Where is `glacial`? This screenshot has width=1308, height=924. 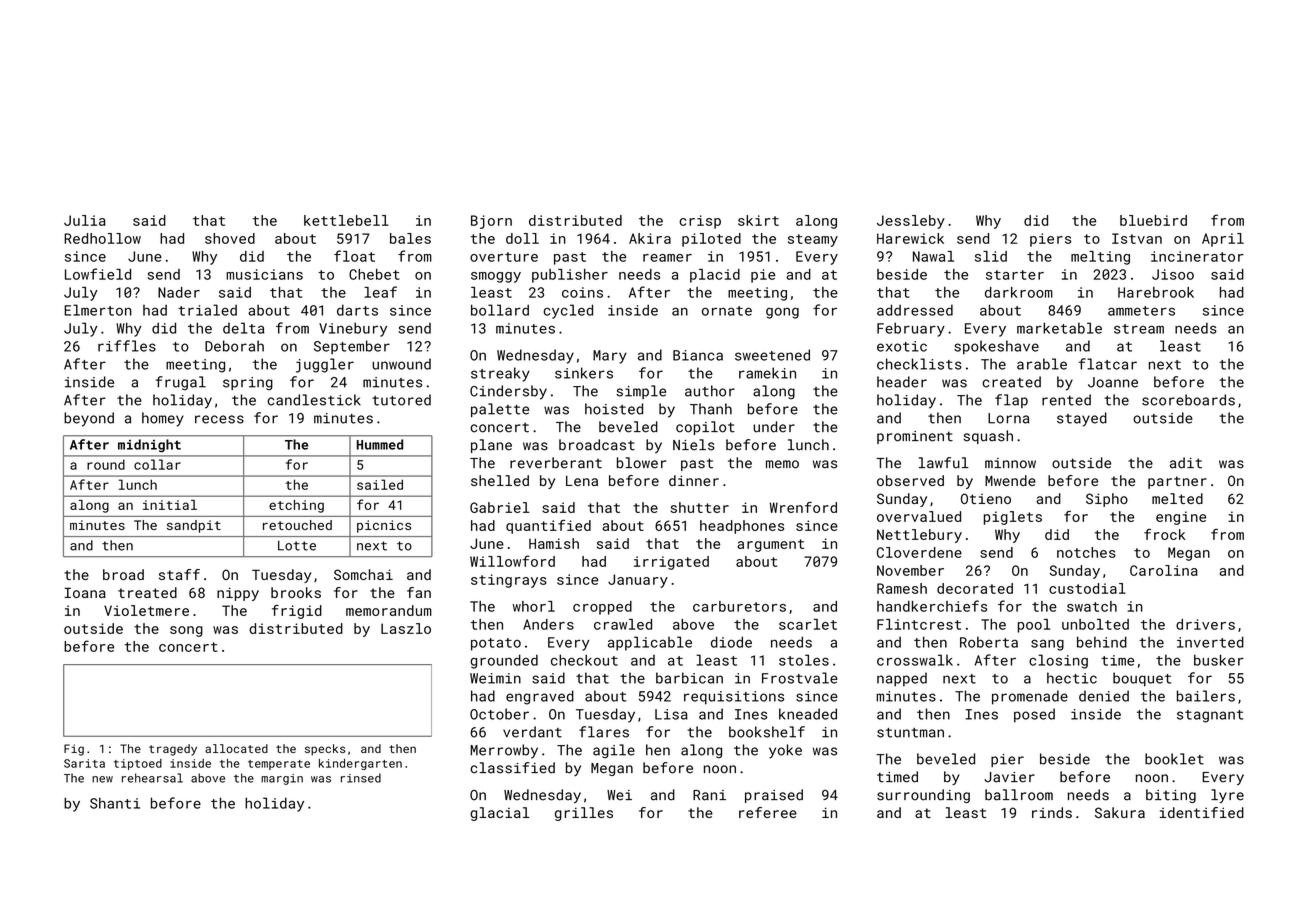 glacial is located at coordinates (500, 814).
